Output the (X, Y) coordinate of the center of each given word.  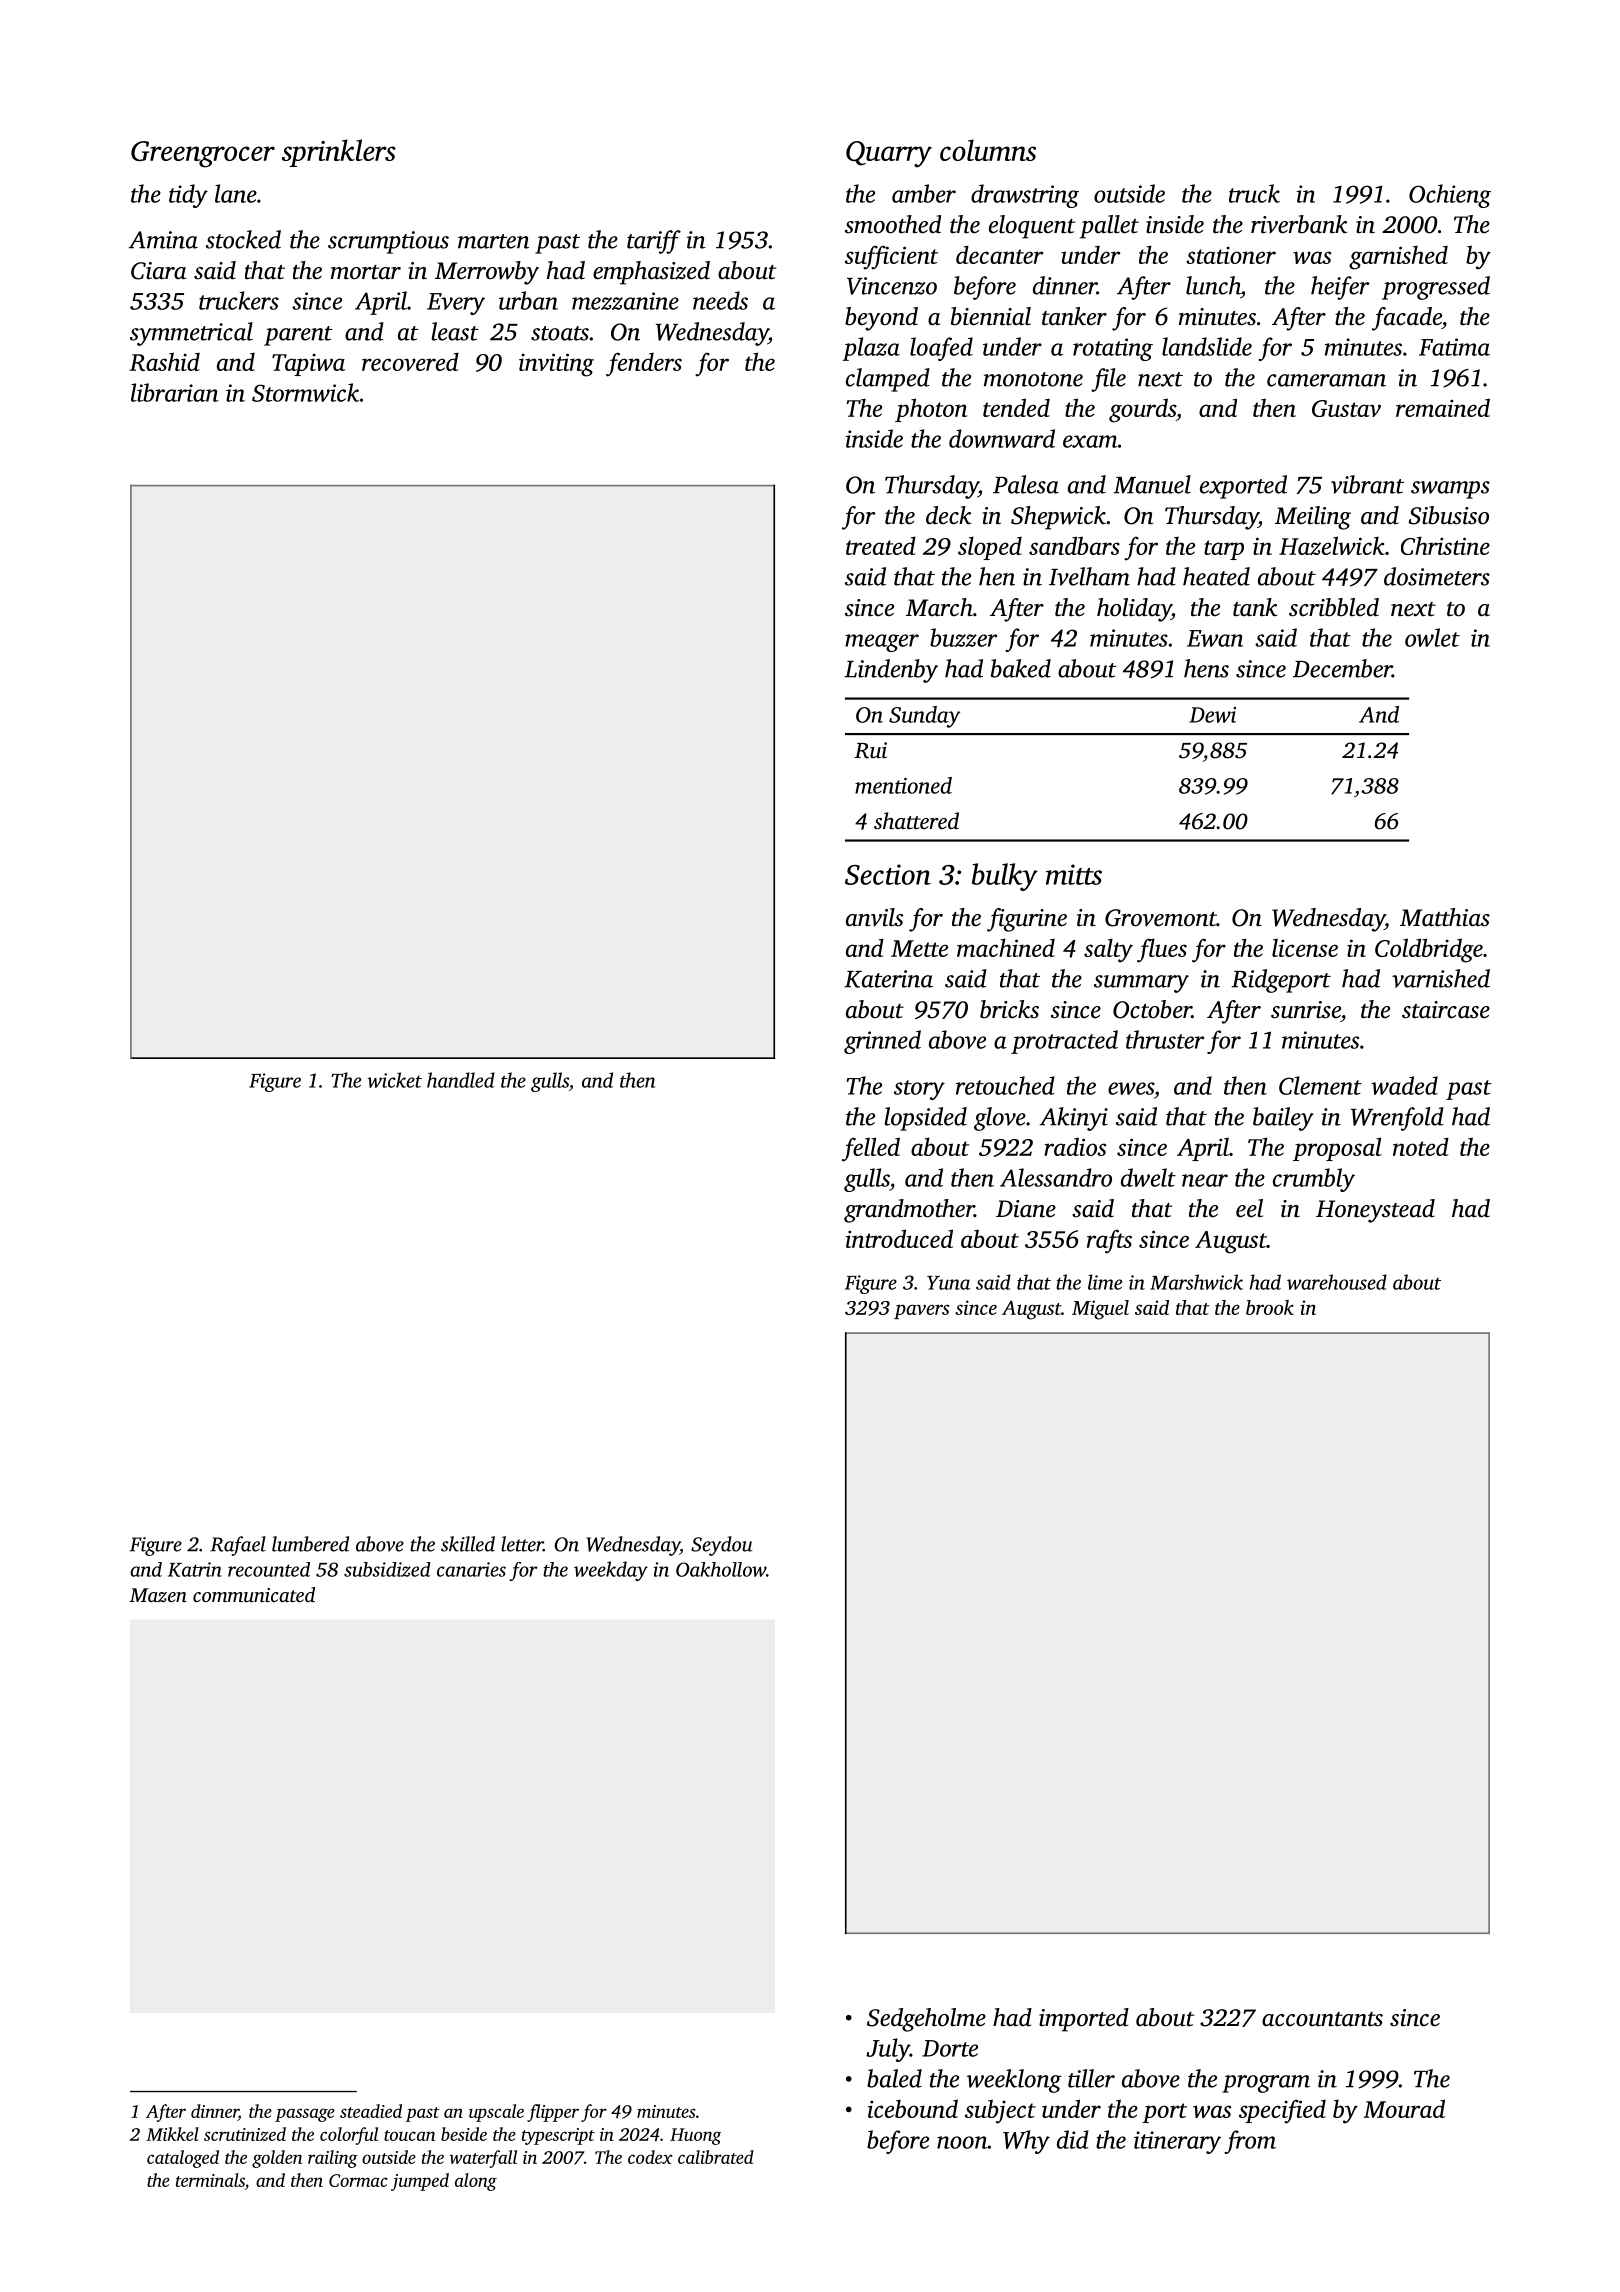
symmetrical (191, 334)
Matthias (1445, 917)
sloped (990, 548)
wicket (394, 1080)
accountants (1322, 2019)
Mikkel (172, 2134)
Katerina (888, 979)
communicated (254, 1594)
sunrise (1306, 1010)
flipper (553, 2113)
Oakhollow (721, 1569)
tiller (1091, 2078)
